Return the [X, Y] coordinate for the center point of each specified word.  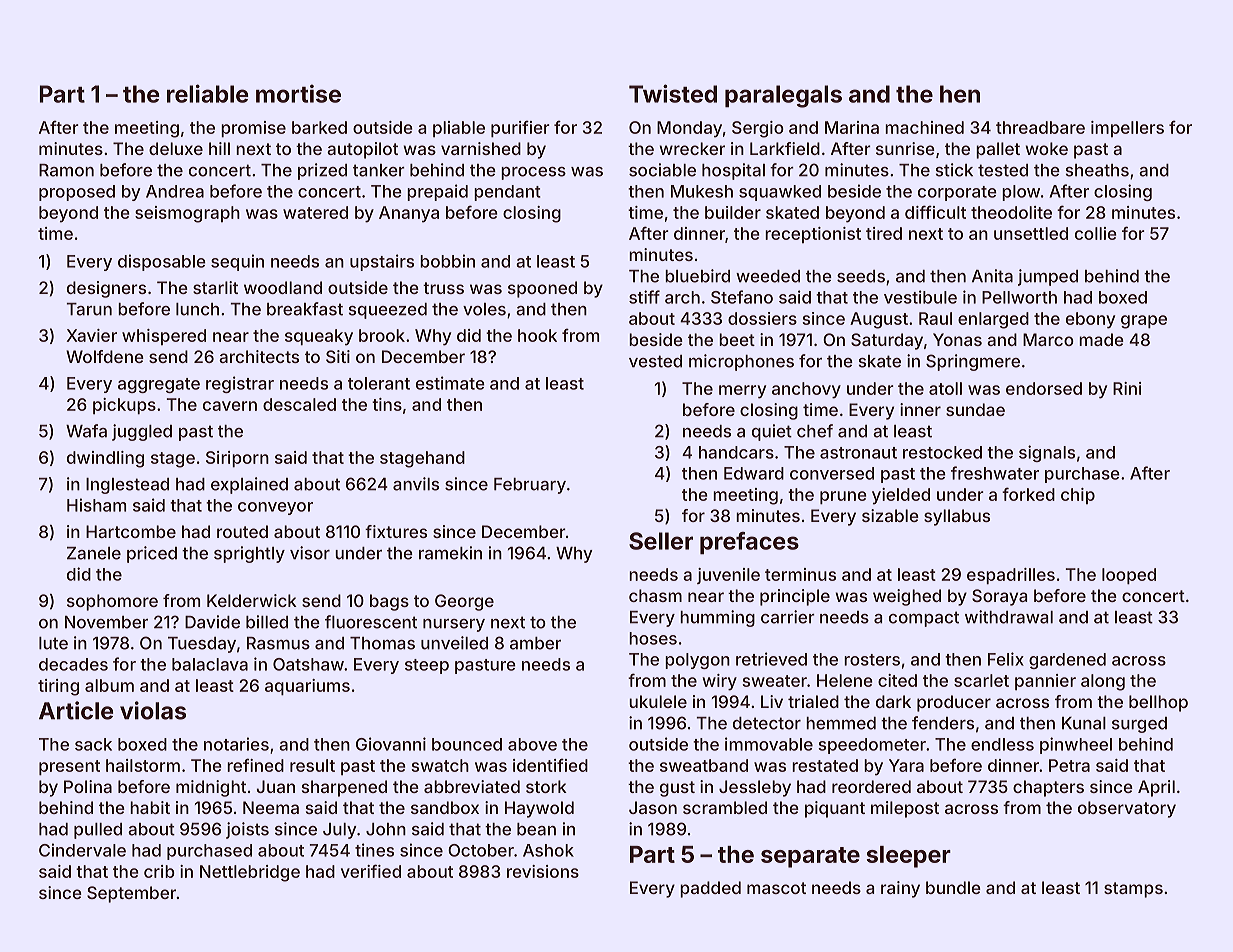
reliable [208, 93]
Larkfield [785, 148]
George [464, 602]
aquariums [307, 687]
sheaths [1097, 170]
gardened [1067, 661]
